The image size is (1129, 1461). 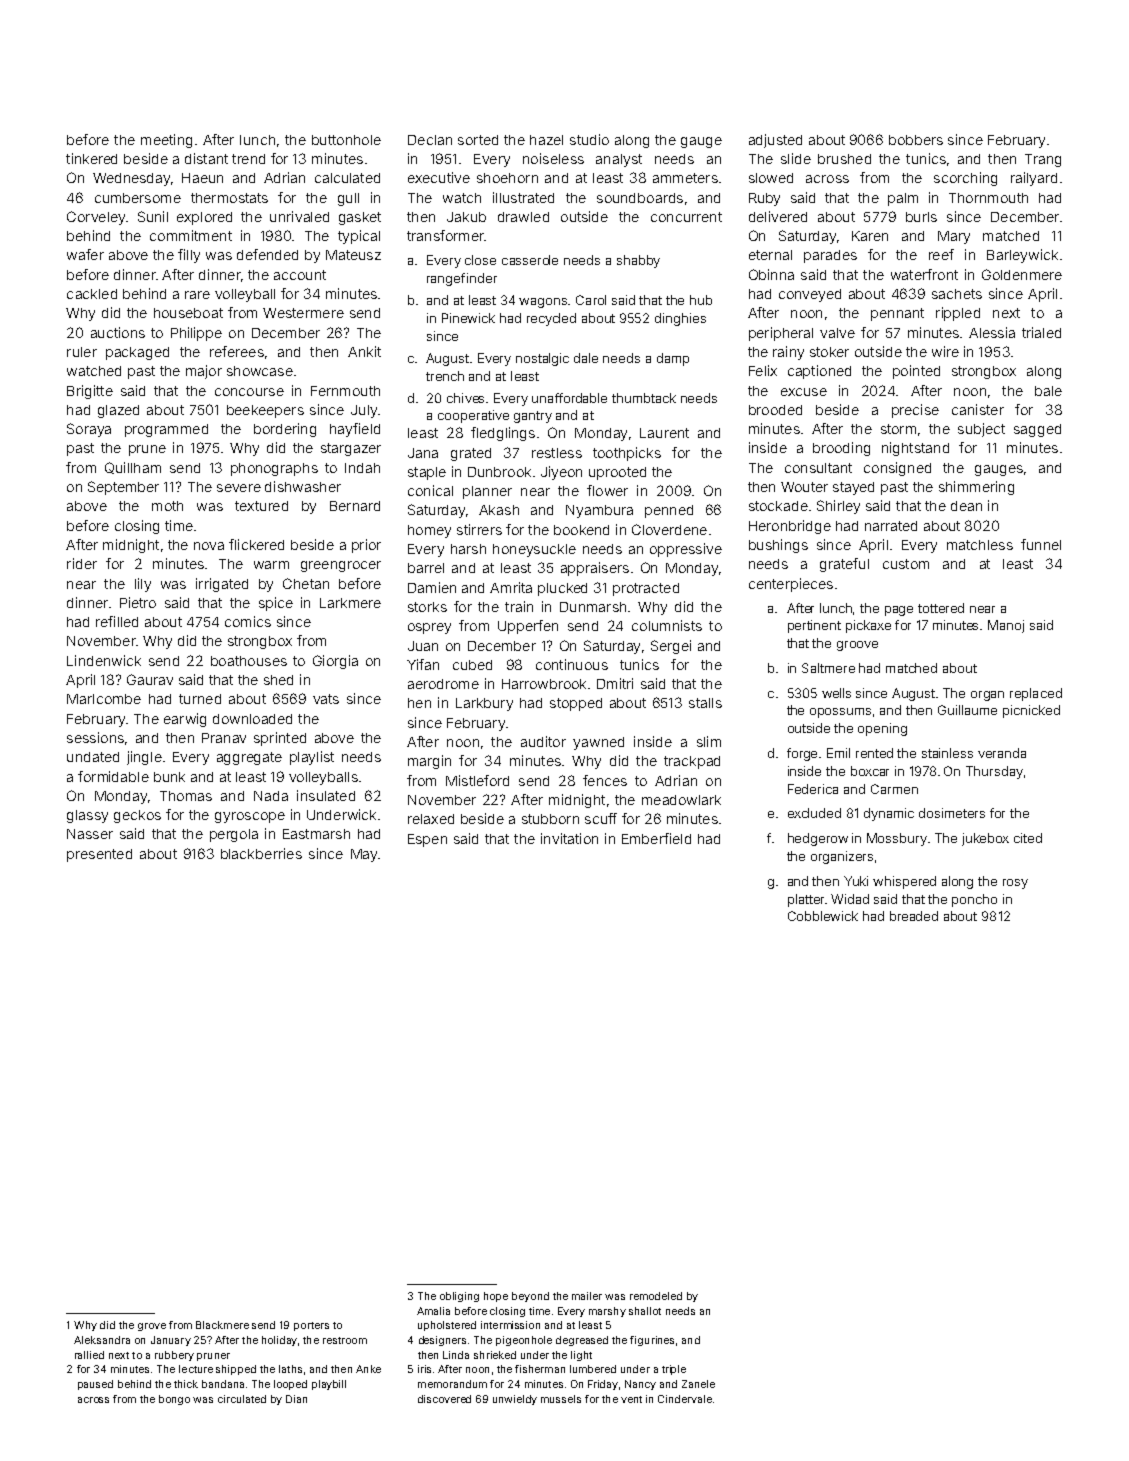 What do you see at coordinates (222, 585) in the document?
I see `irrigated` at bounding box center [222, 585].
